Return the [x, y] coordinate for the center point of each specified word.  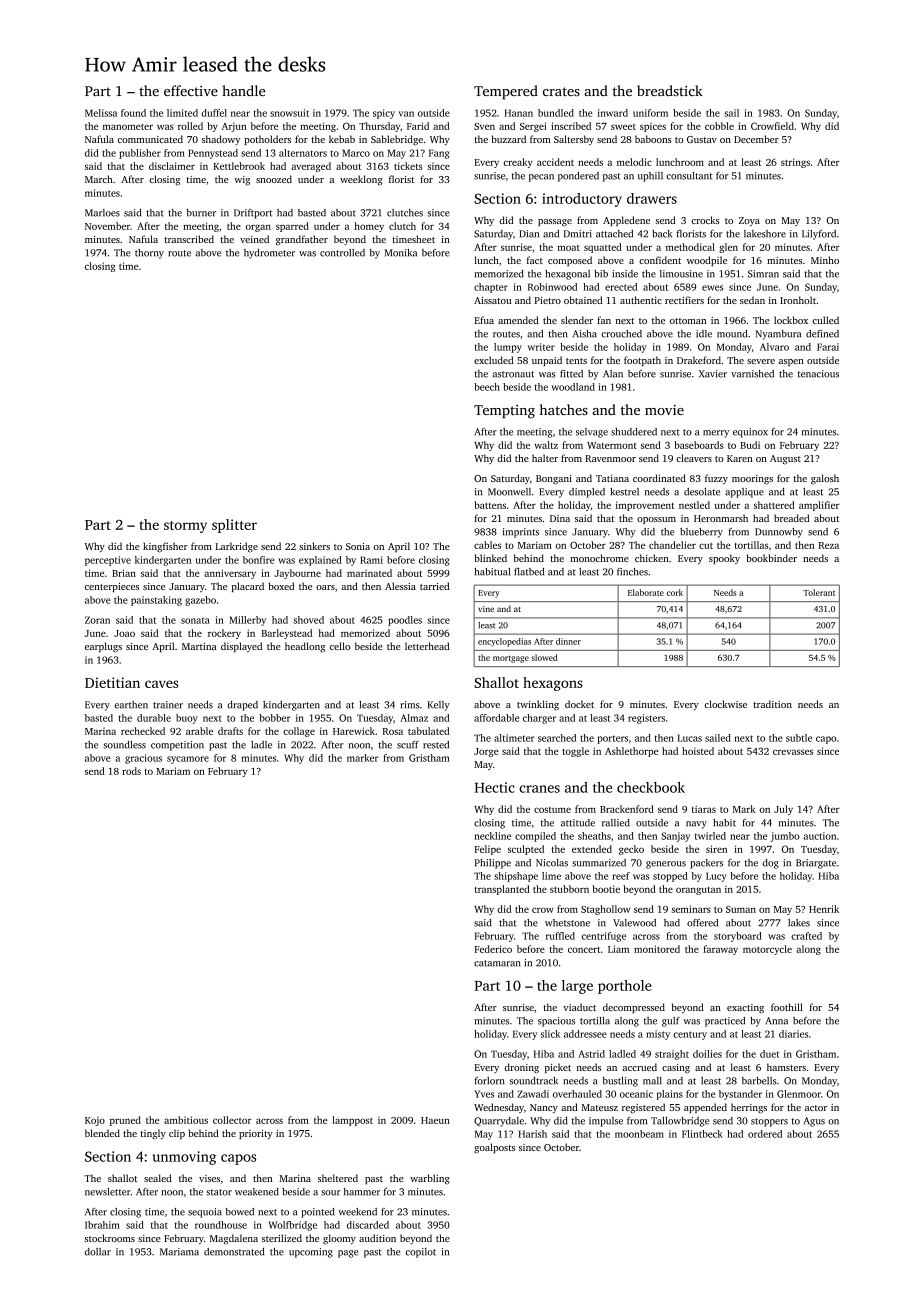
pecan [541, 178]
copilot [421, 1253]
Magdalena [234, 1239]
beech [487, 387]
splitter [234, 526]
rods [131, 771]
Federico [493, 949]
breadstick [670, 90]
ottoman [688, 321]
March [99, 179]
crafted [806, 936]
